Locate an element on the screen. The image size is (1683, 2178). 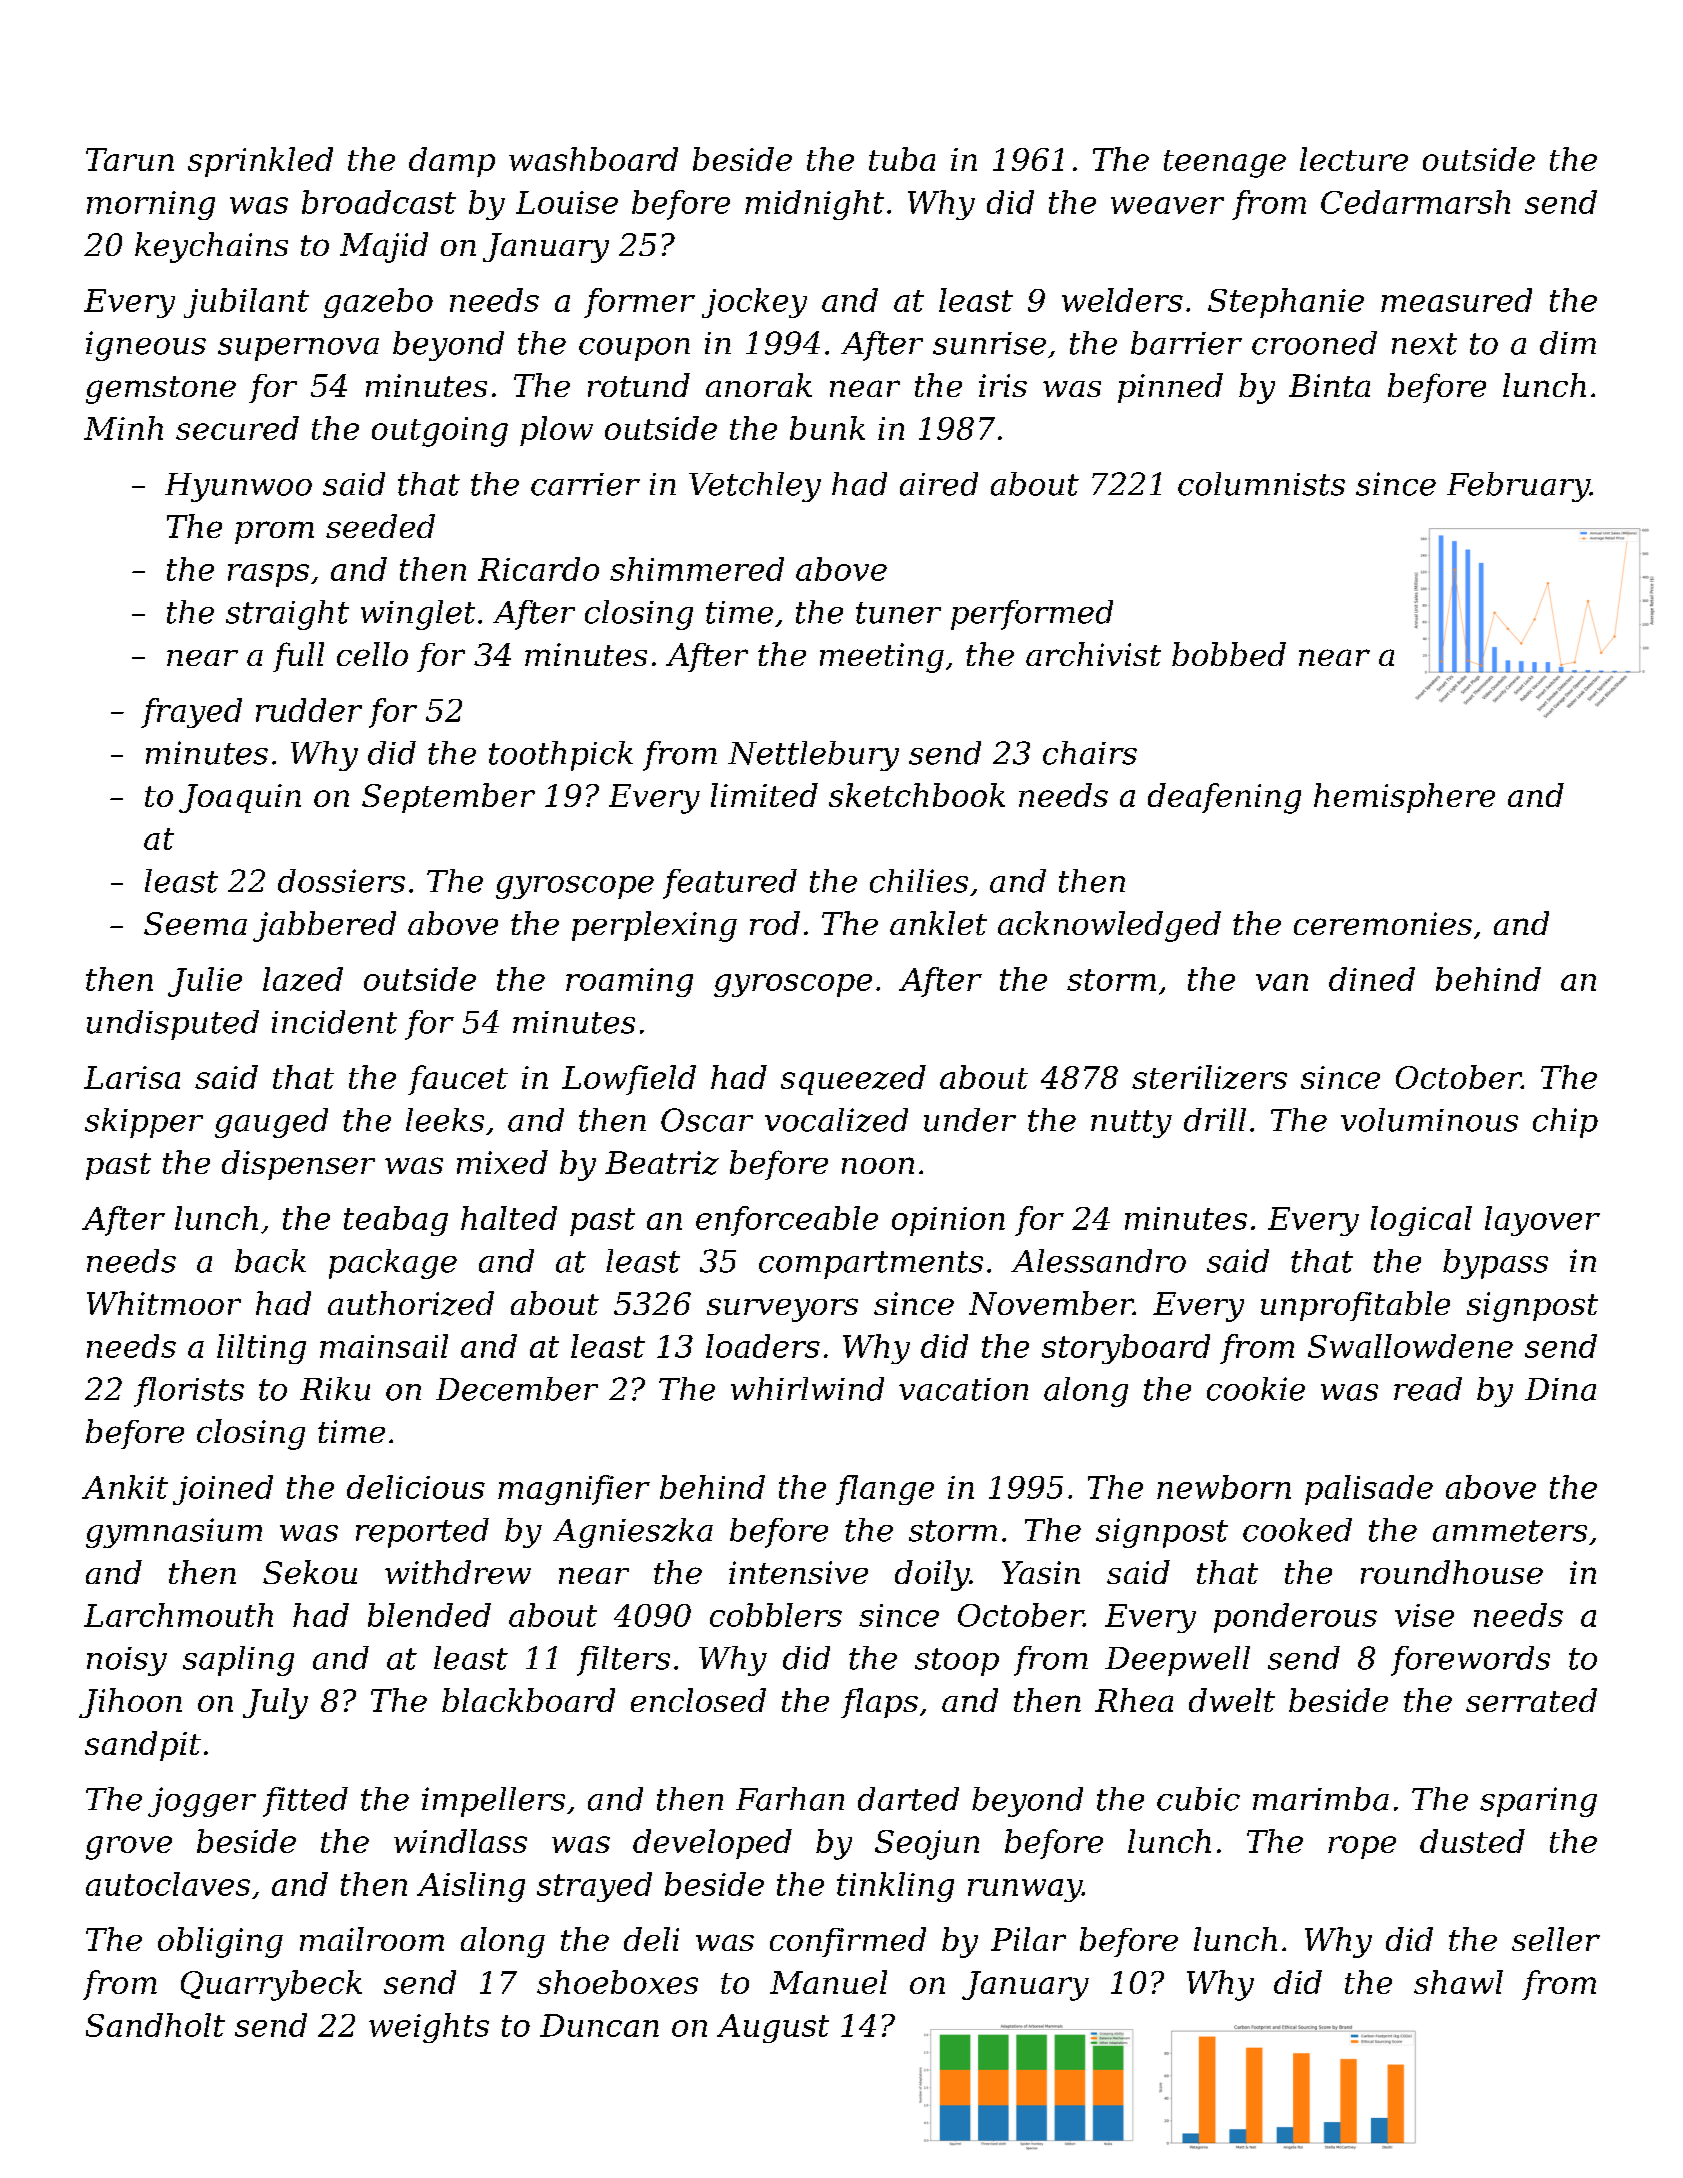
Louise is located at coordinates (567, 202).
